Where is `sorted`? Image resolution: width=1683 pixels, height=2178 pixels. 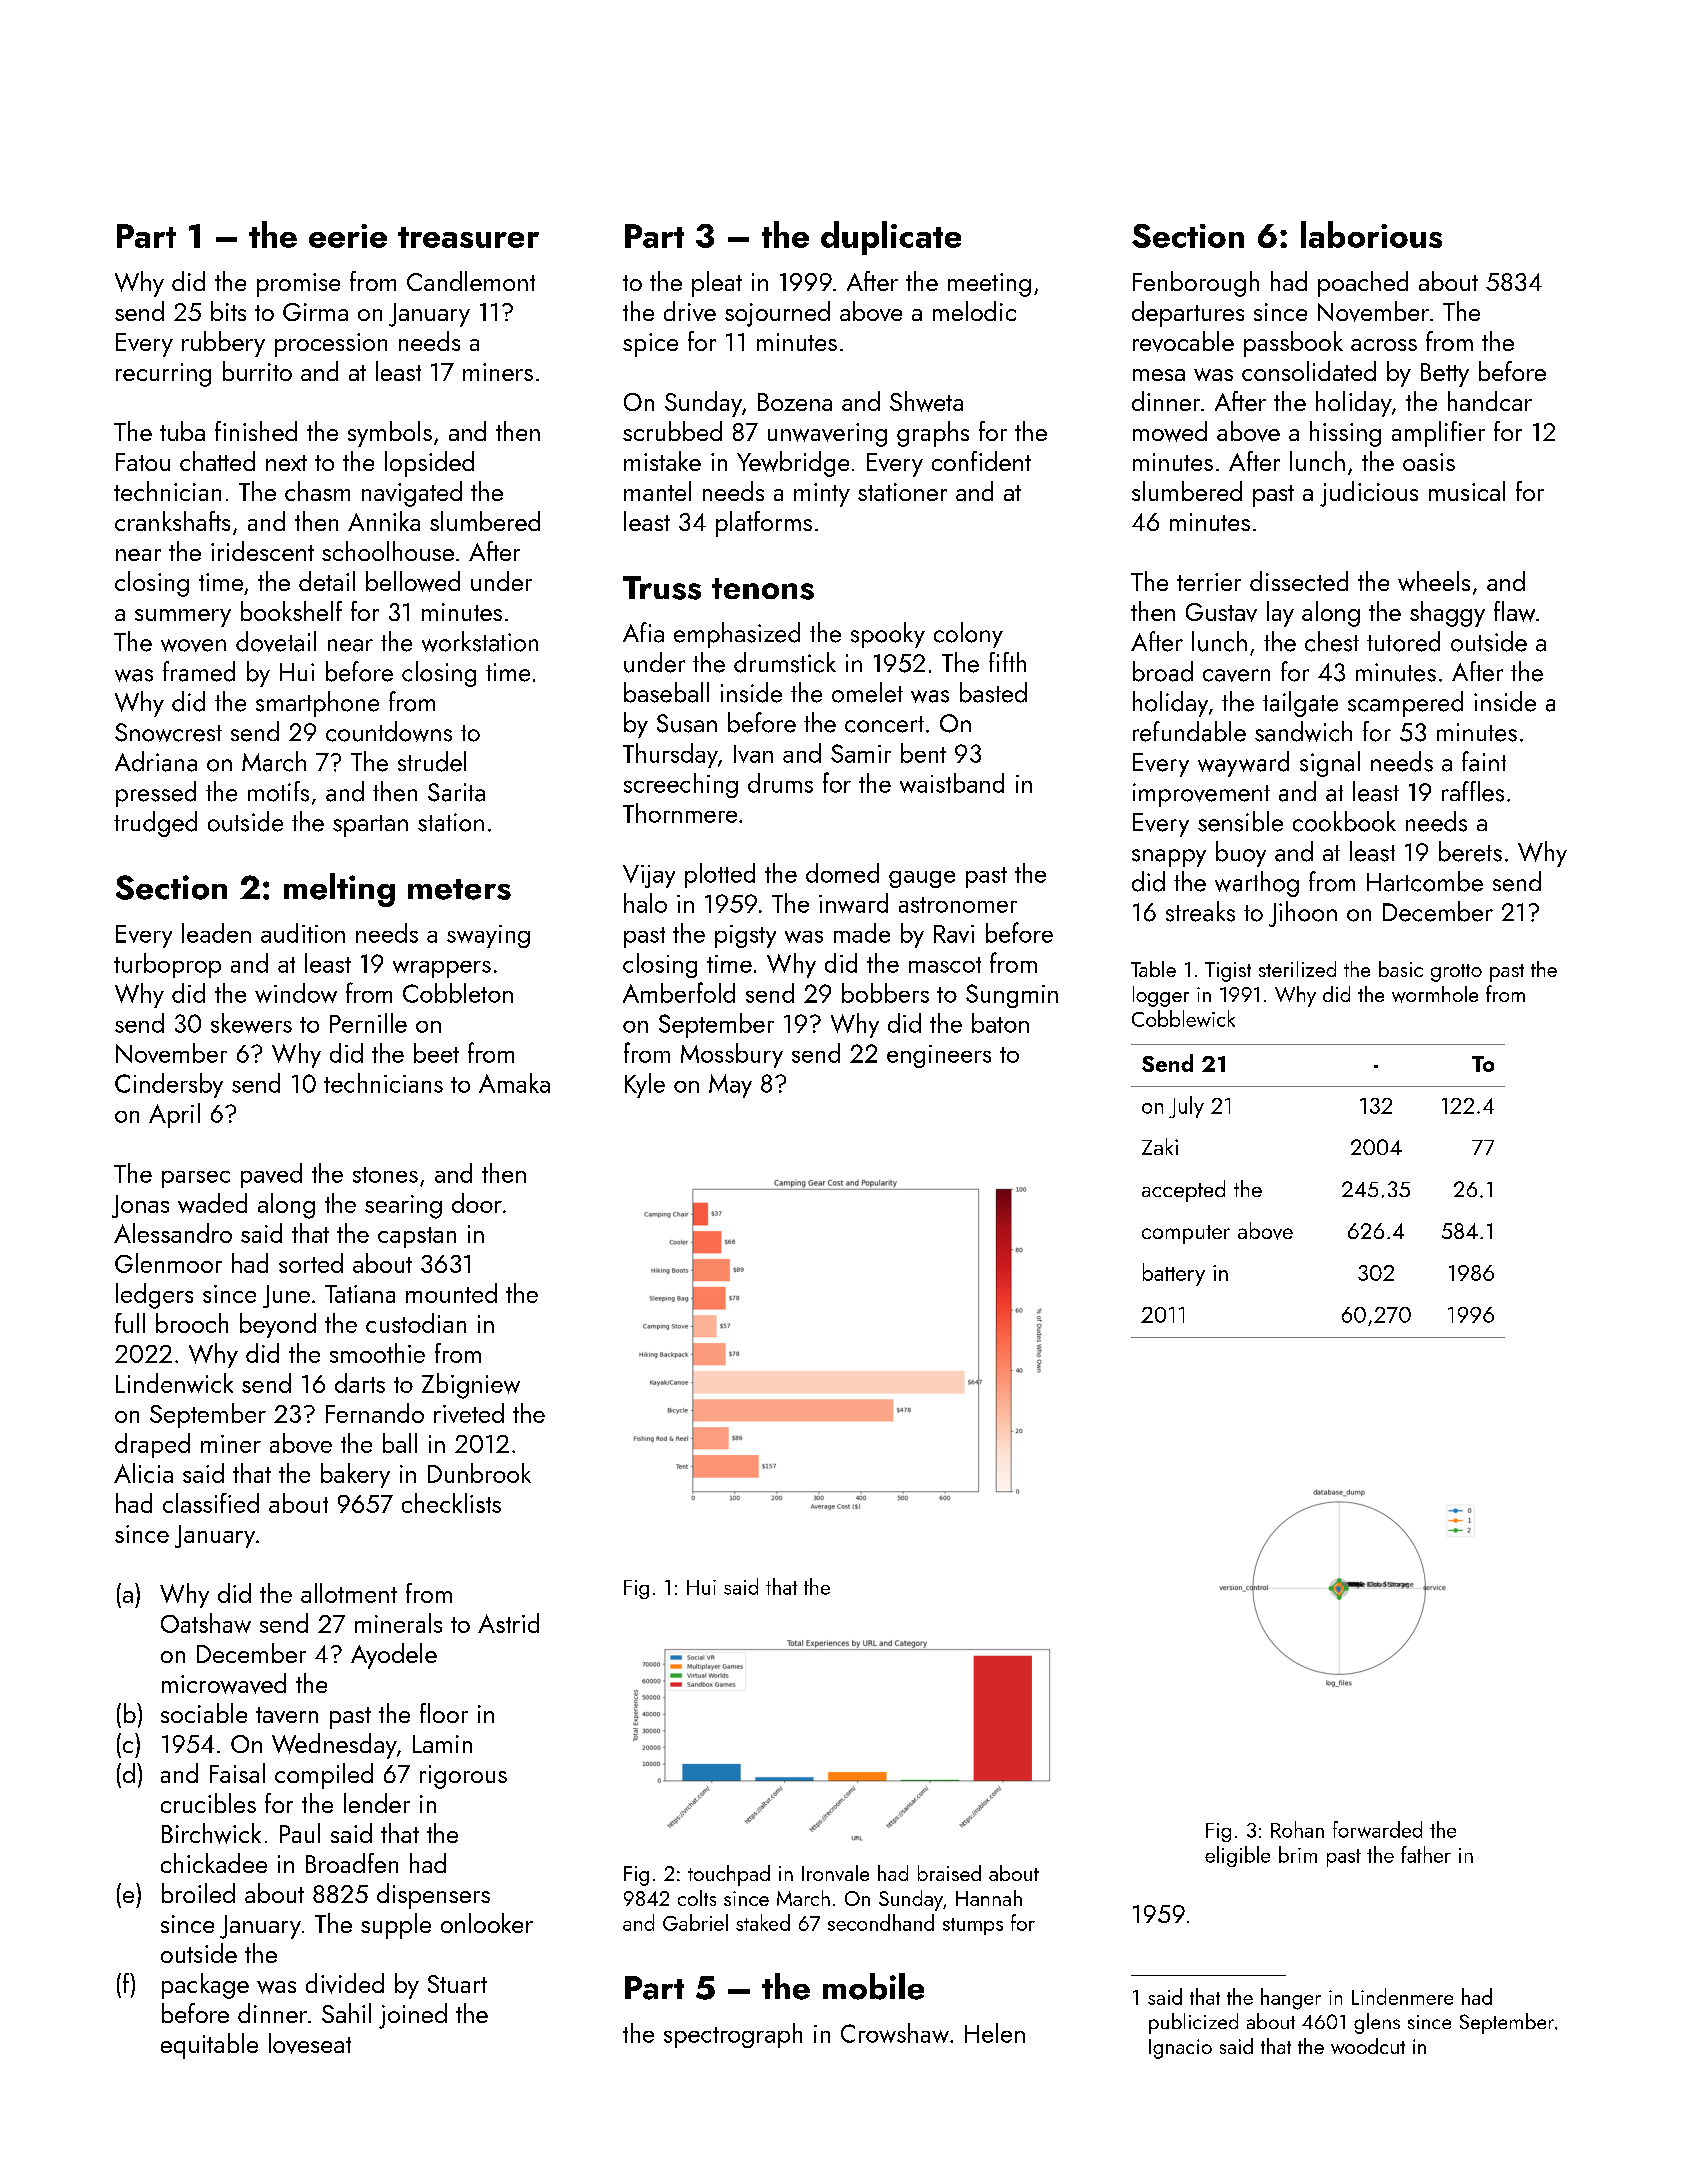 sorted is located at coordinates (311, 1263).
